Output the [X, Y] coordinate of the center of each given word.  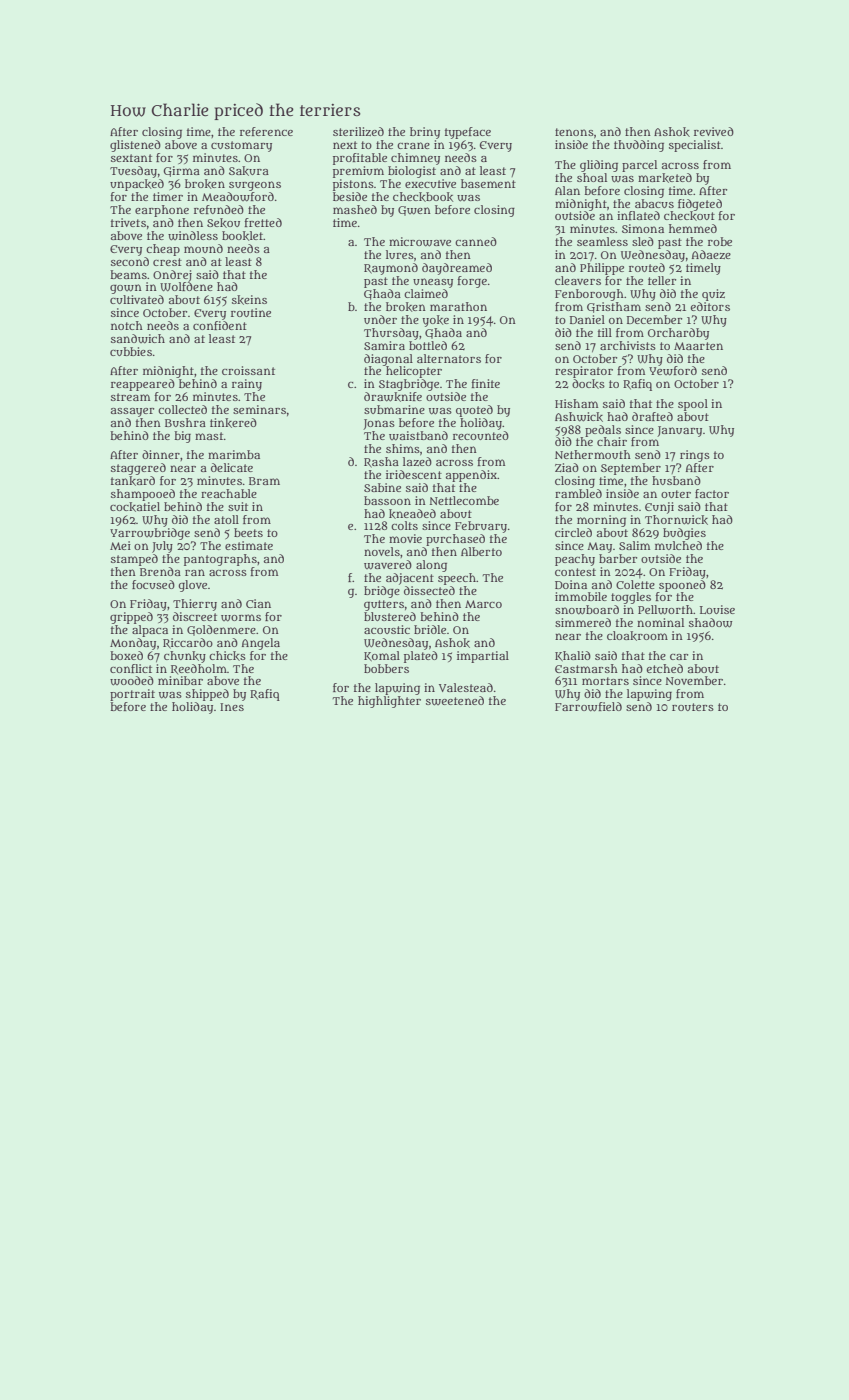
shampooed [143, 495]
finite [485, 383]
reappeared [143, 385]
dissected [429, 590]
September [631, 469]
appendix [471, 476]
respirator [584, 372]
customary [241, 146]
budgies [684, 534]
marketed [665, 178]
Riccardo [188, 643]
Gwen [414, 211]
